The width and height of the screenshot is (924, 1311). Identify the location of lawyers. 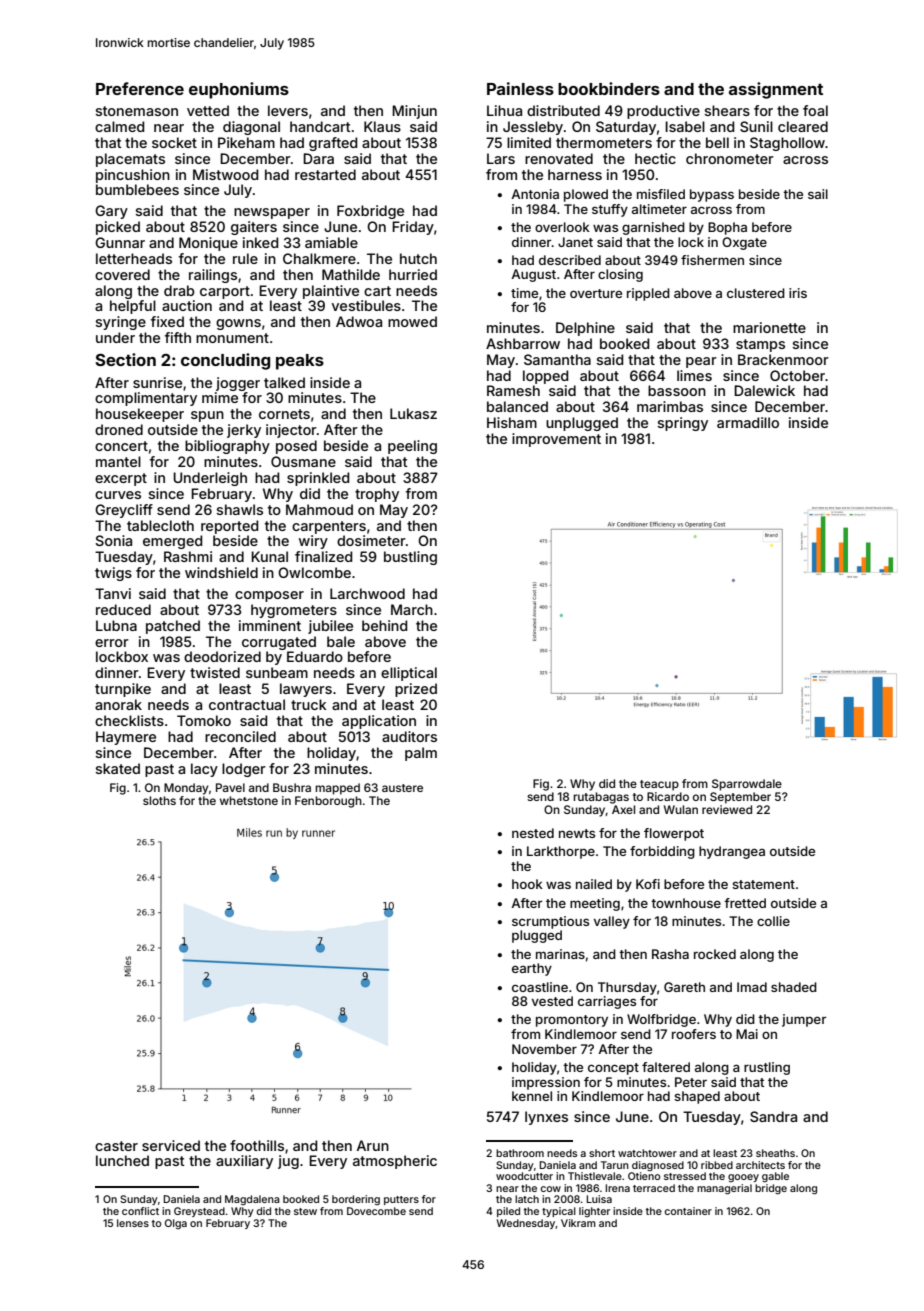
(306, 690).
